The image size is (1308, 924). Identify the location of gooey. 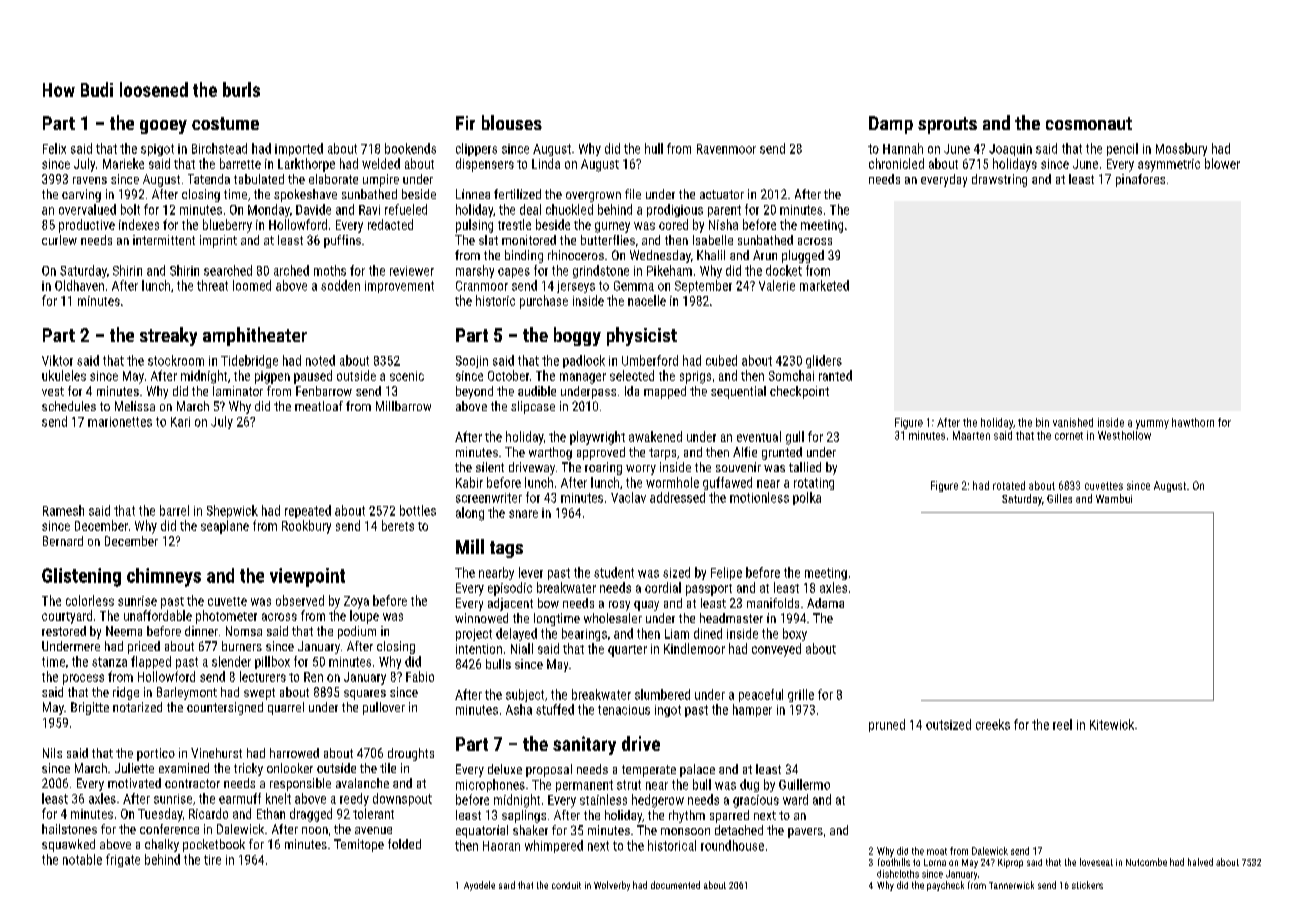
(163, 127).
